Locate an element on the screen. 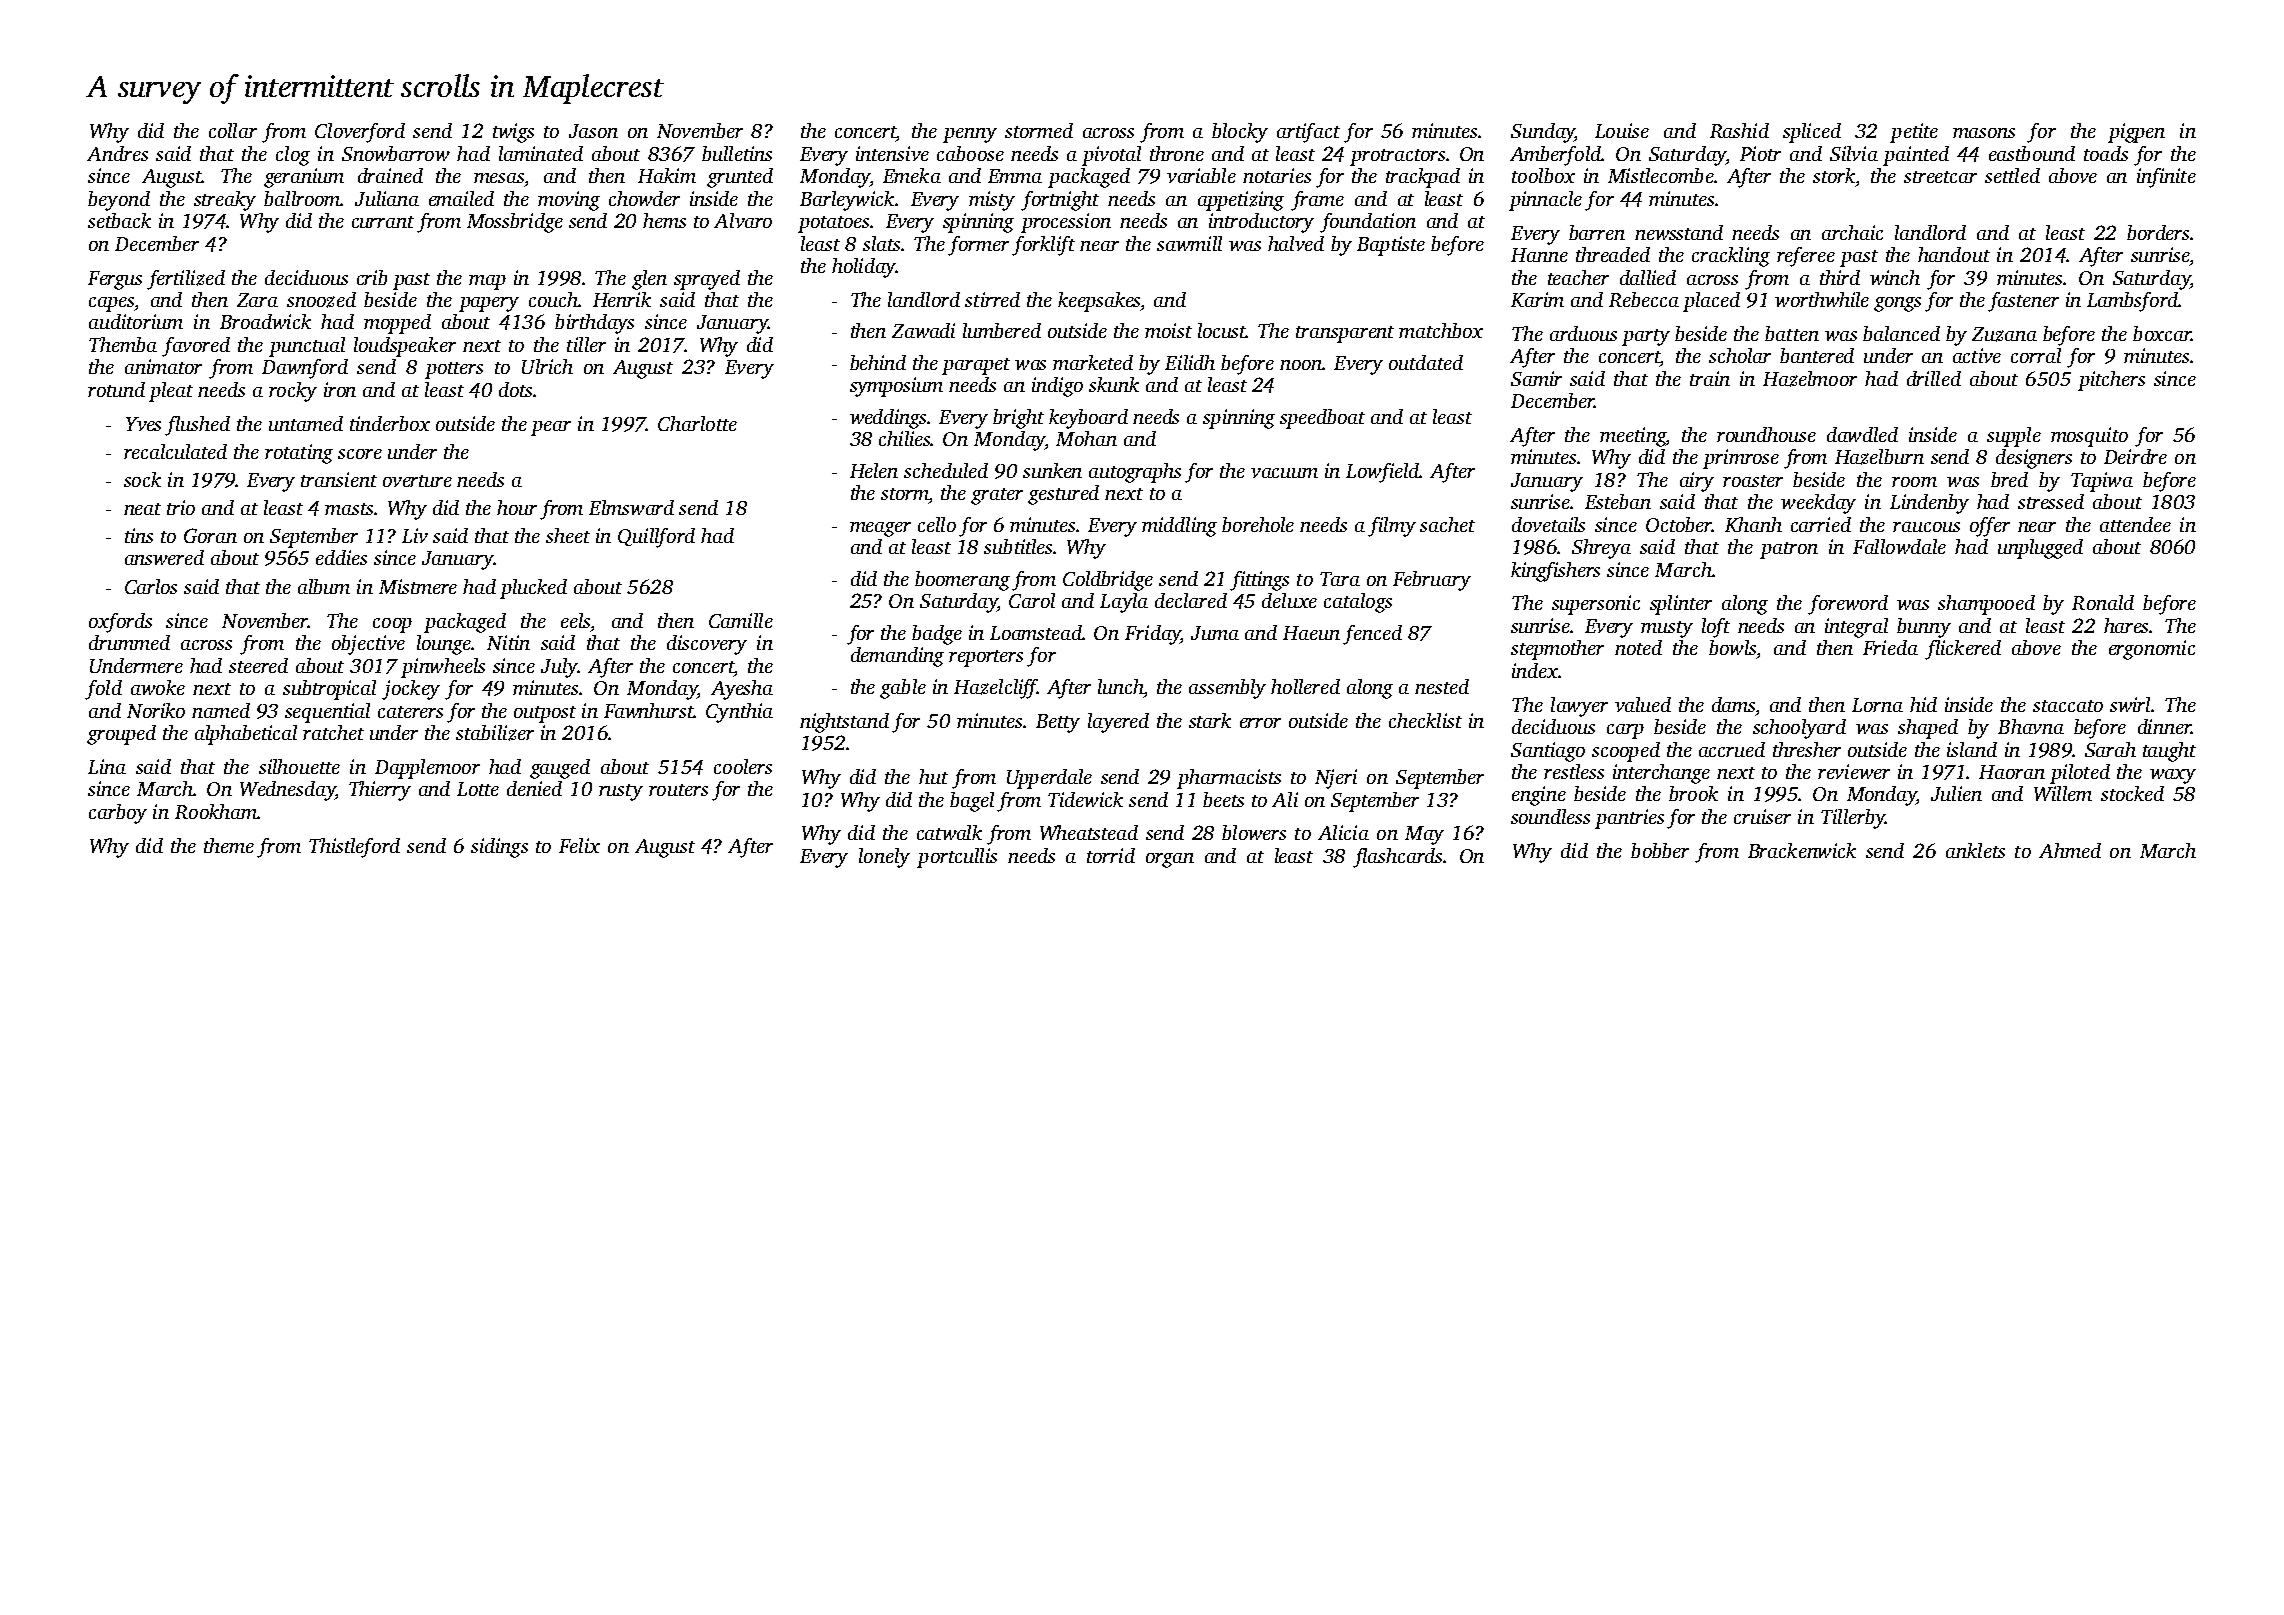 The height and width of the screenshot is (1615, 2284). handout is located at coordinates (1954, 254).
